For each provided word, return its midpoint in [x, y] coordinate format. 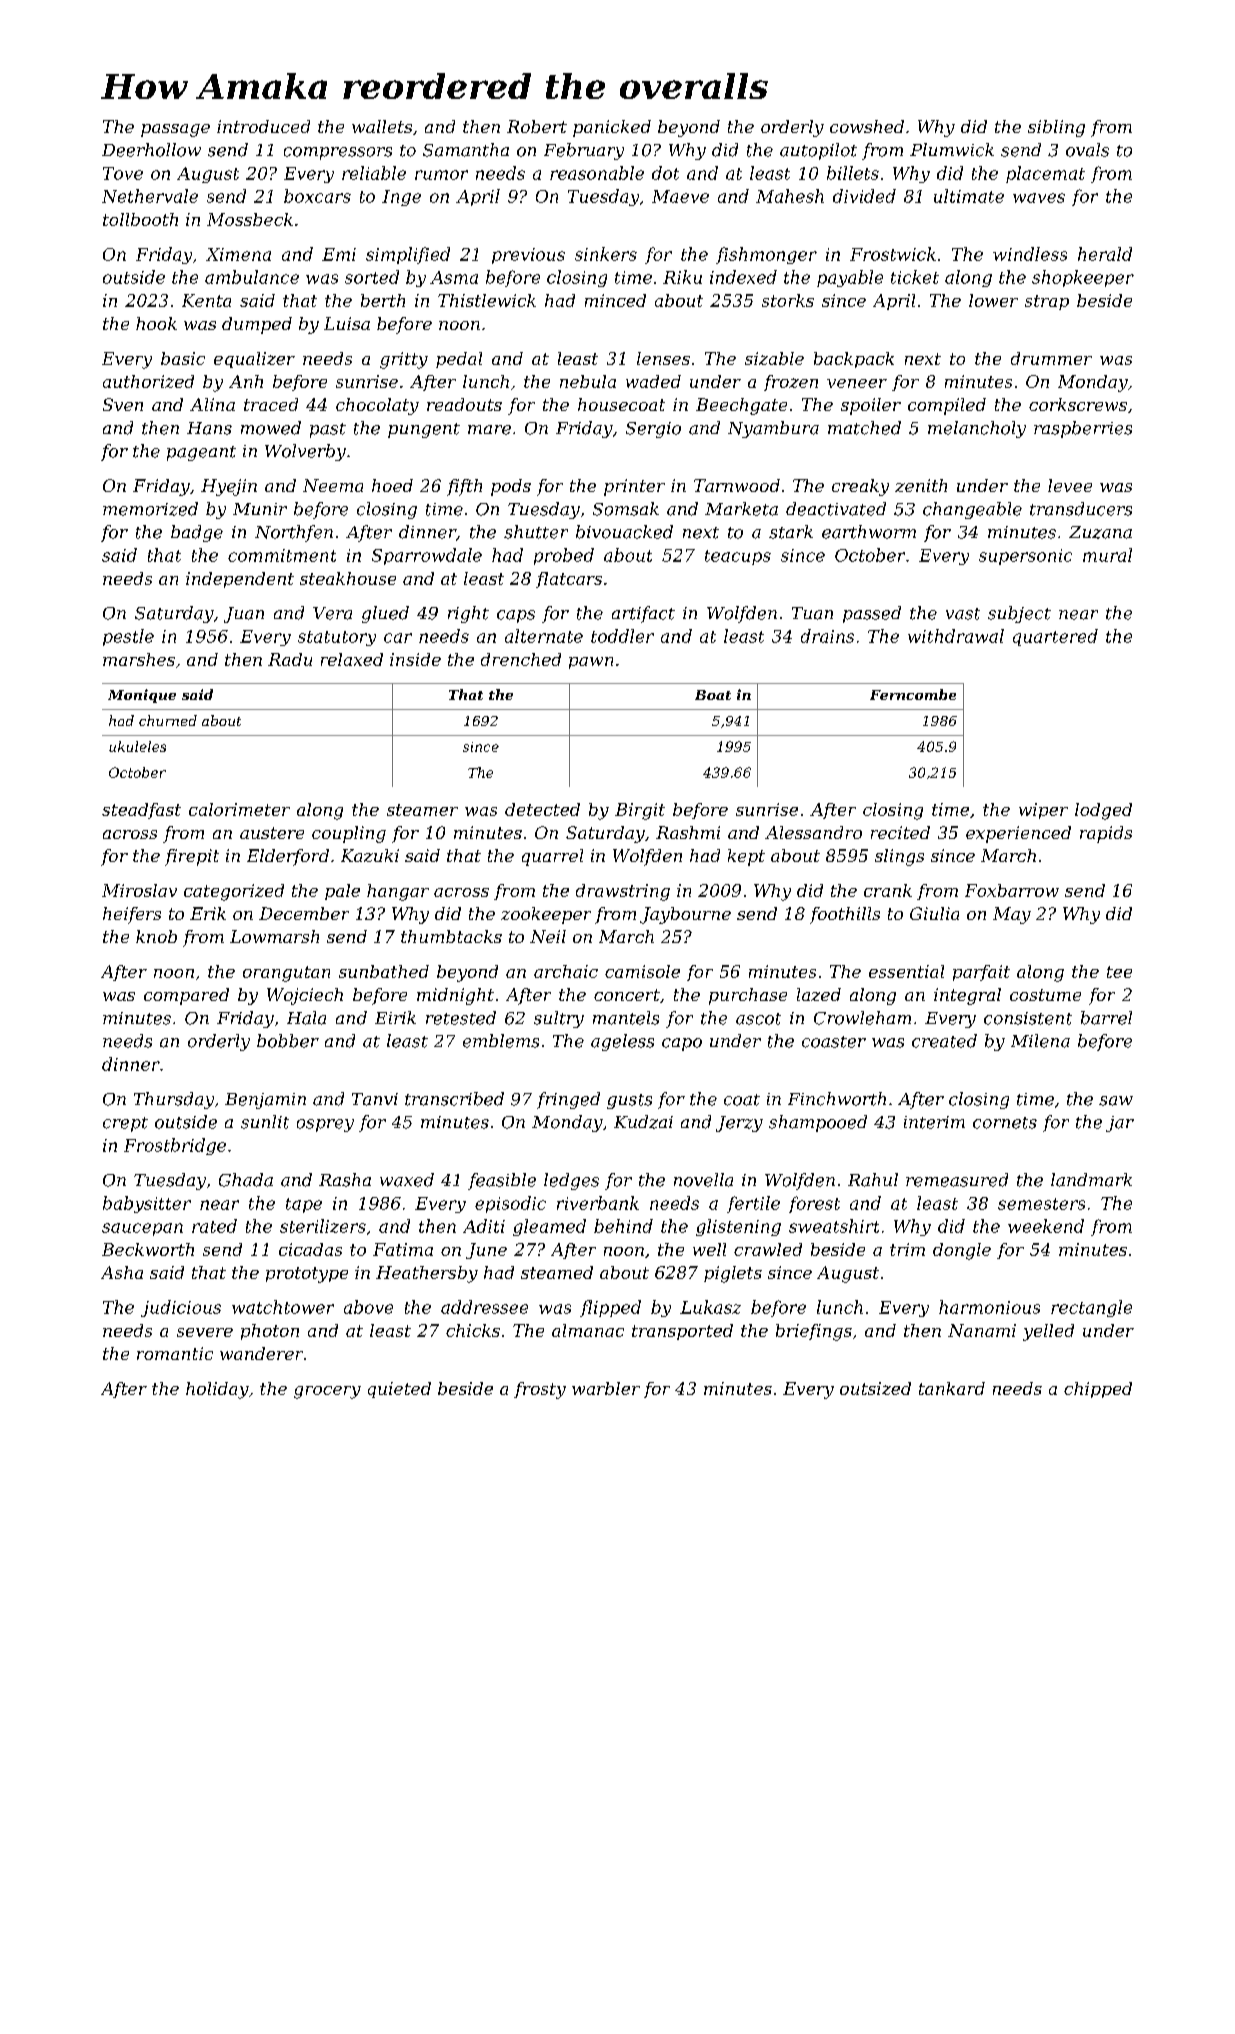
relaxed [352, 659]
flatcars [569, 580]
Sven [123, 404]
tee [1119, 972]
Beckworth [148, 1249]
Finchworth [837, 1099]
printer [634, 487]
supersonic [1025, 557]
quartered [1055, 637]
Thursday [174, 1100]
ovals [1087, 150]
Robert [537, 126]
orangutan [286, 974]
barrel [1106, 1018]
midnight [455, 996]
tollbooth [140, 219]
